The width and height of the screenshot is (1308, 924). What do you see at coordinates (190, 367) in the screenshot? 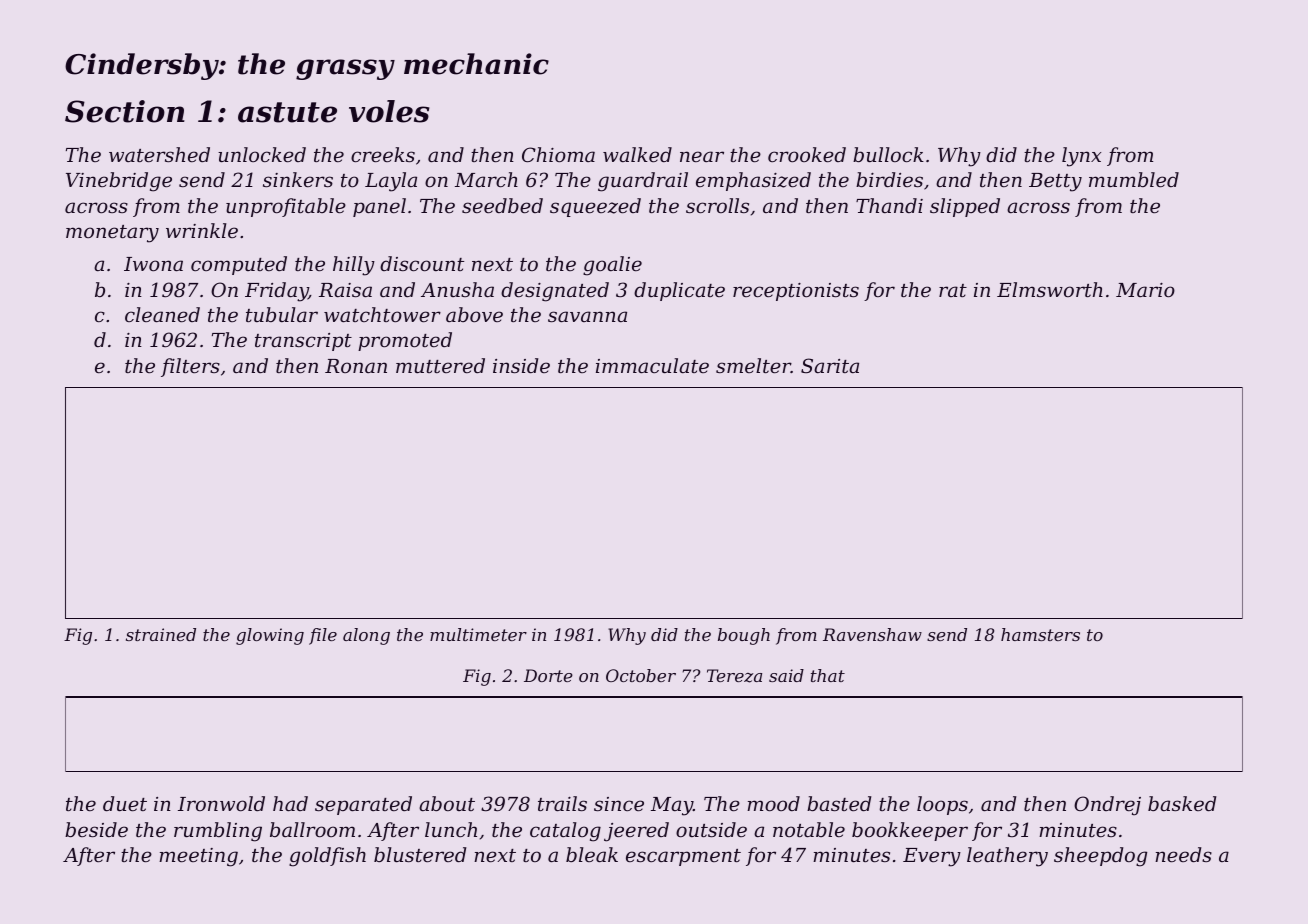
I see `filters` at bounding box center [190, 367].
